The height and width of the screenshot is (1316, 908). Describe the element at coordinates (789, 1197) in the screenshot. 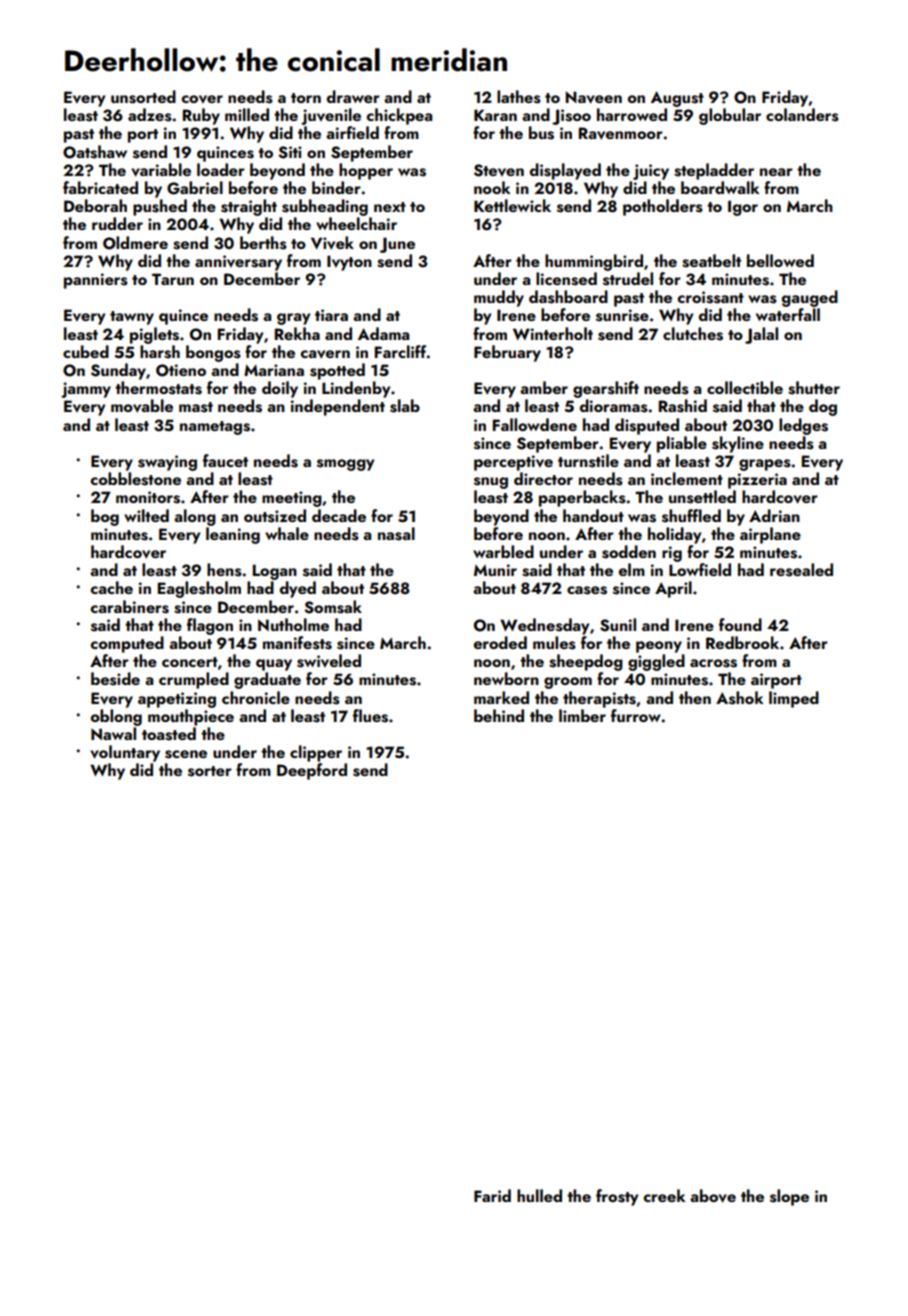

I see `slope` at that location.
